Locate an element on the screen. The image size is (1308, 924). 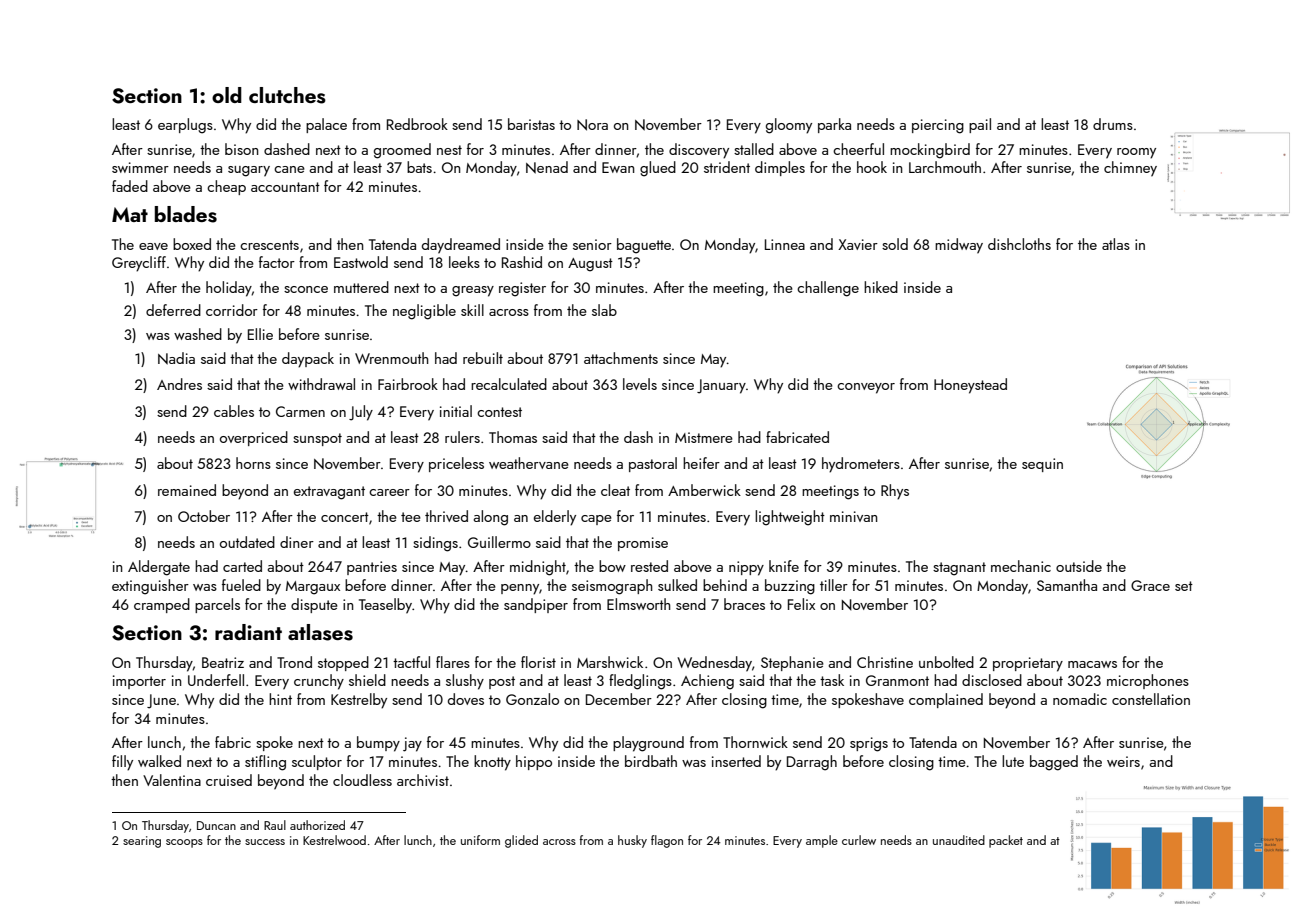
Underfell is located at coordinates (216, 680).
